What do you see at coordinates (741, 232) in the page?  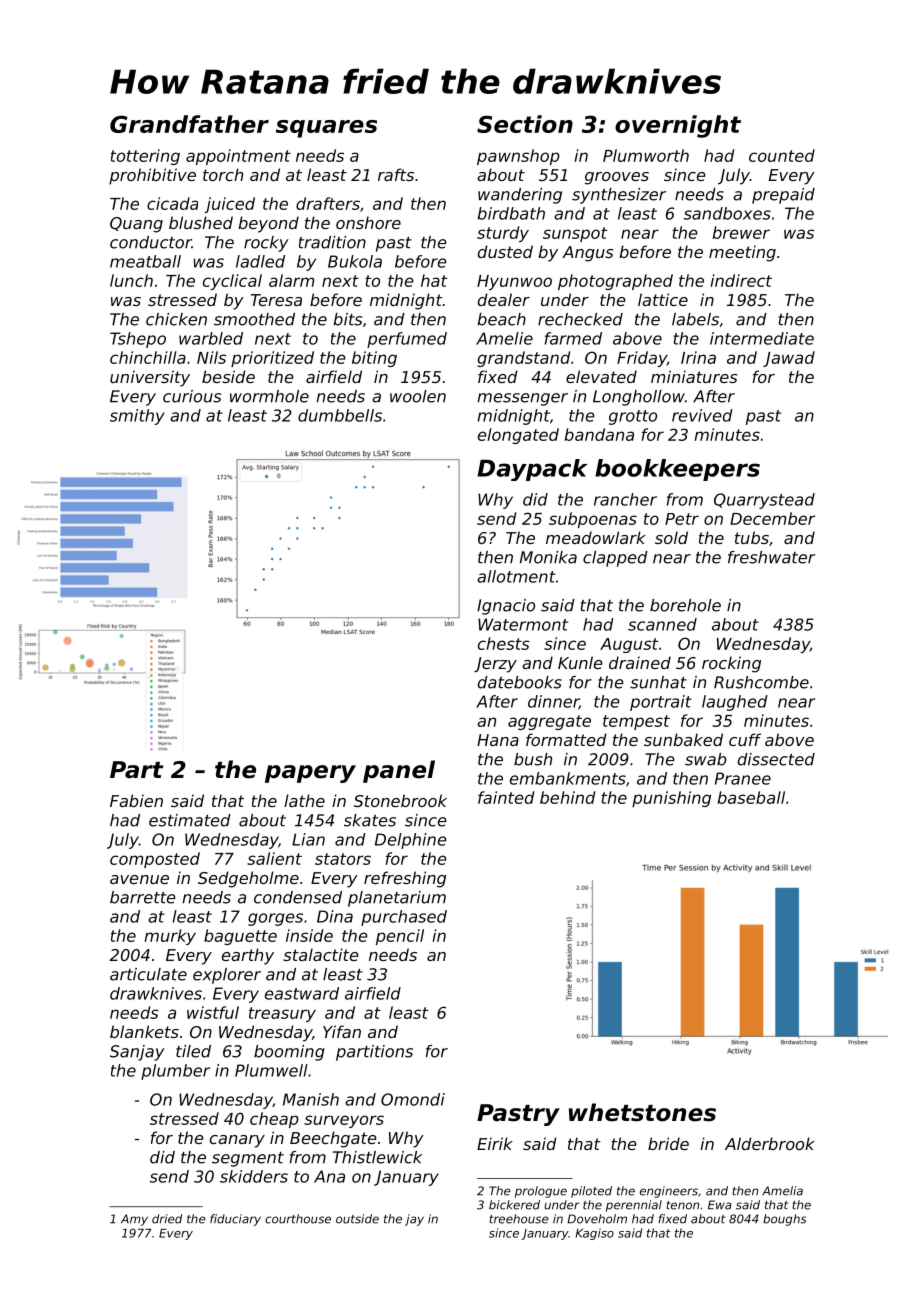 I see `brewer` at bounding box center [741, 232].
